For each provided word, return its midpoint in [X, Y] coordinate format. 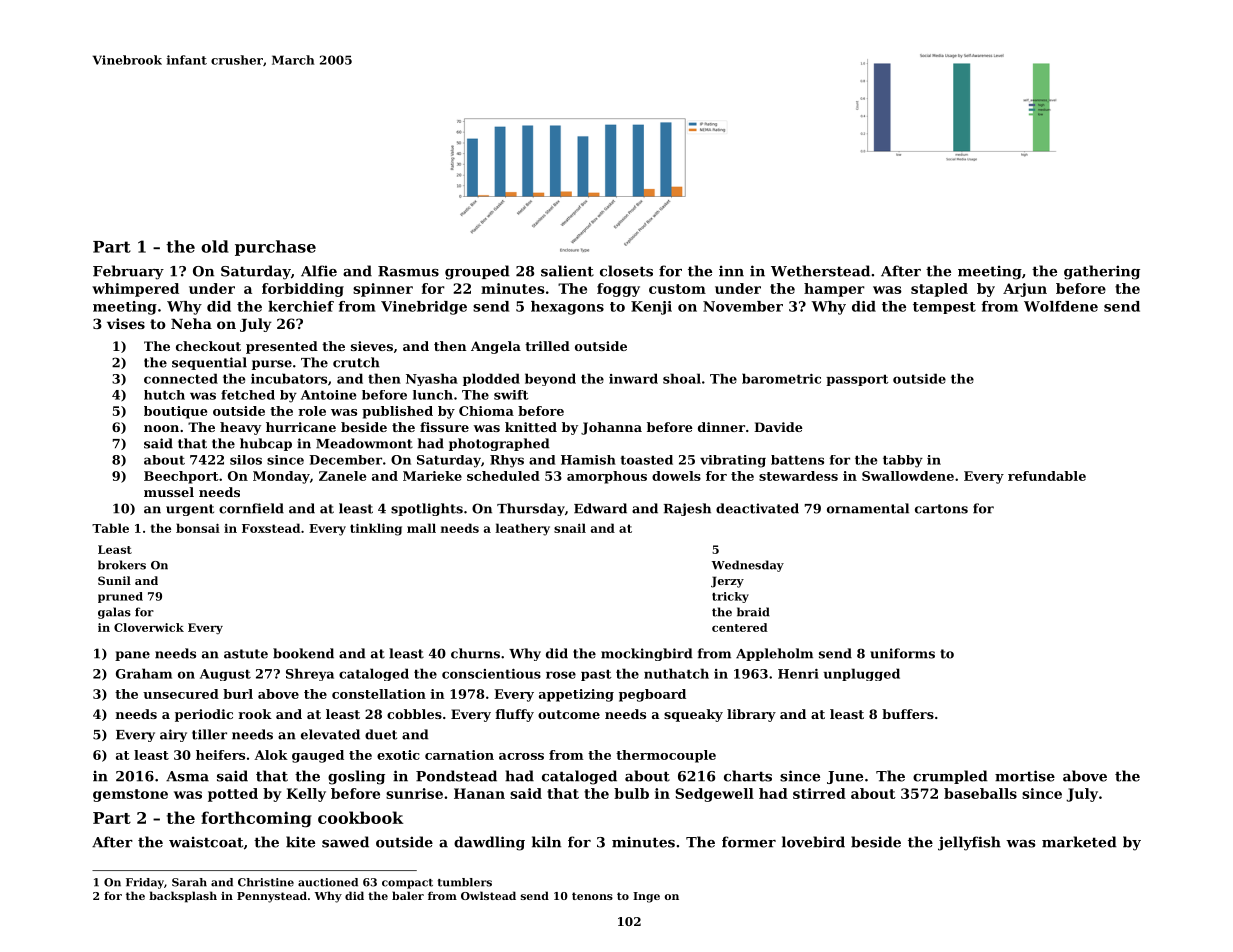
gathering [1102, 272]
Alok [271, 755]
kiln [546, 842]
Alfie [319, 271]
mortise [1025, 776]
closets [626, 271]
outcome [569, 714]
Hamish [588, 460]
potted [233, 795]
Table [110, 528]
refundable [1047, 476]
